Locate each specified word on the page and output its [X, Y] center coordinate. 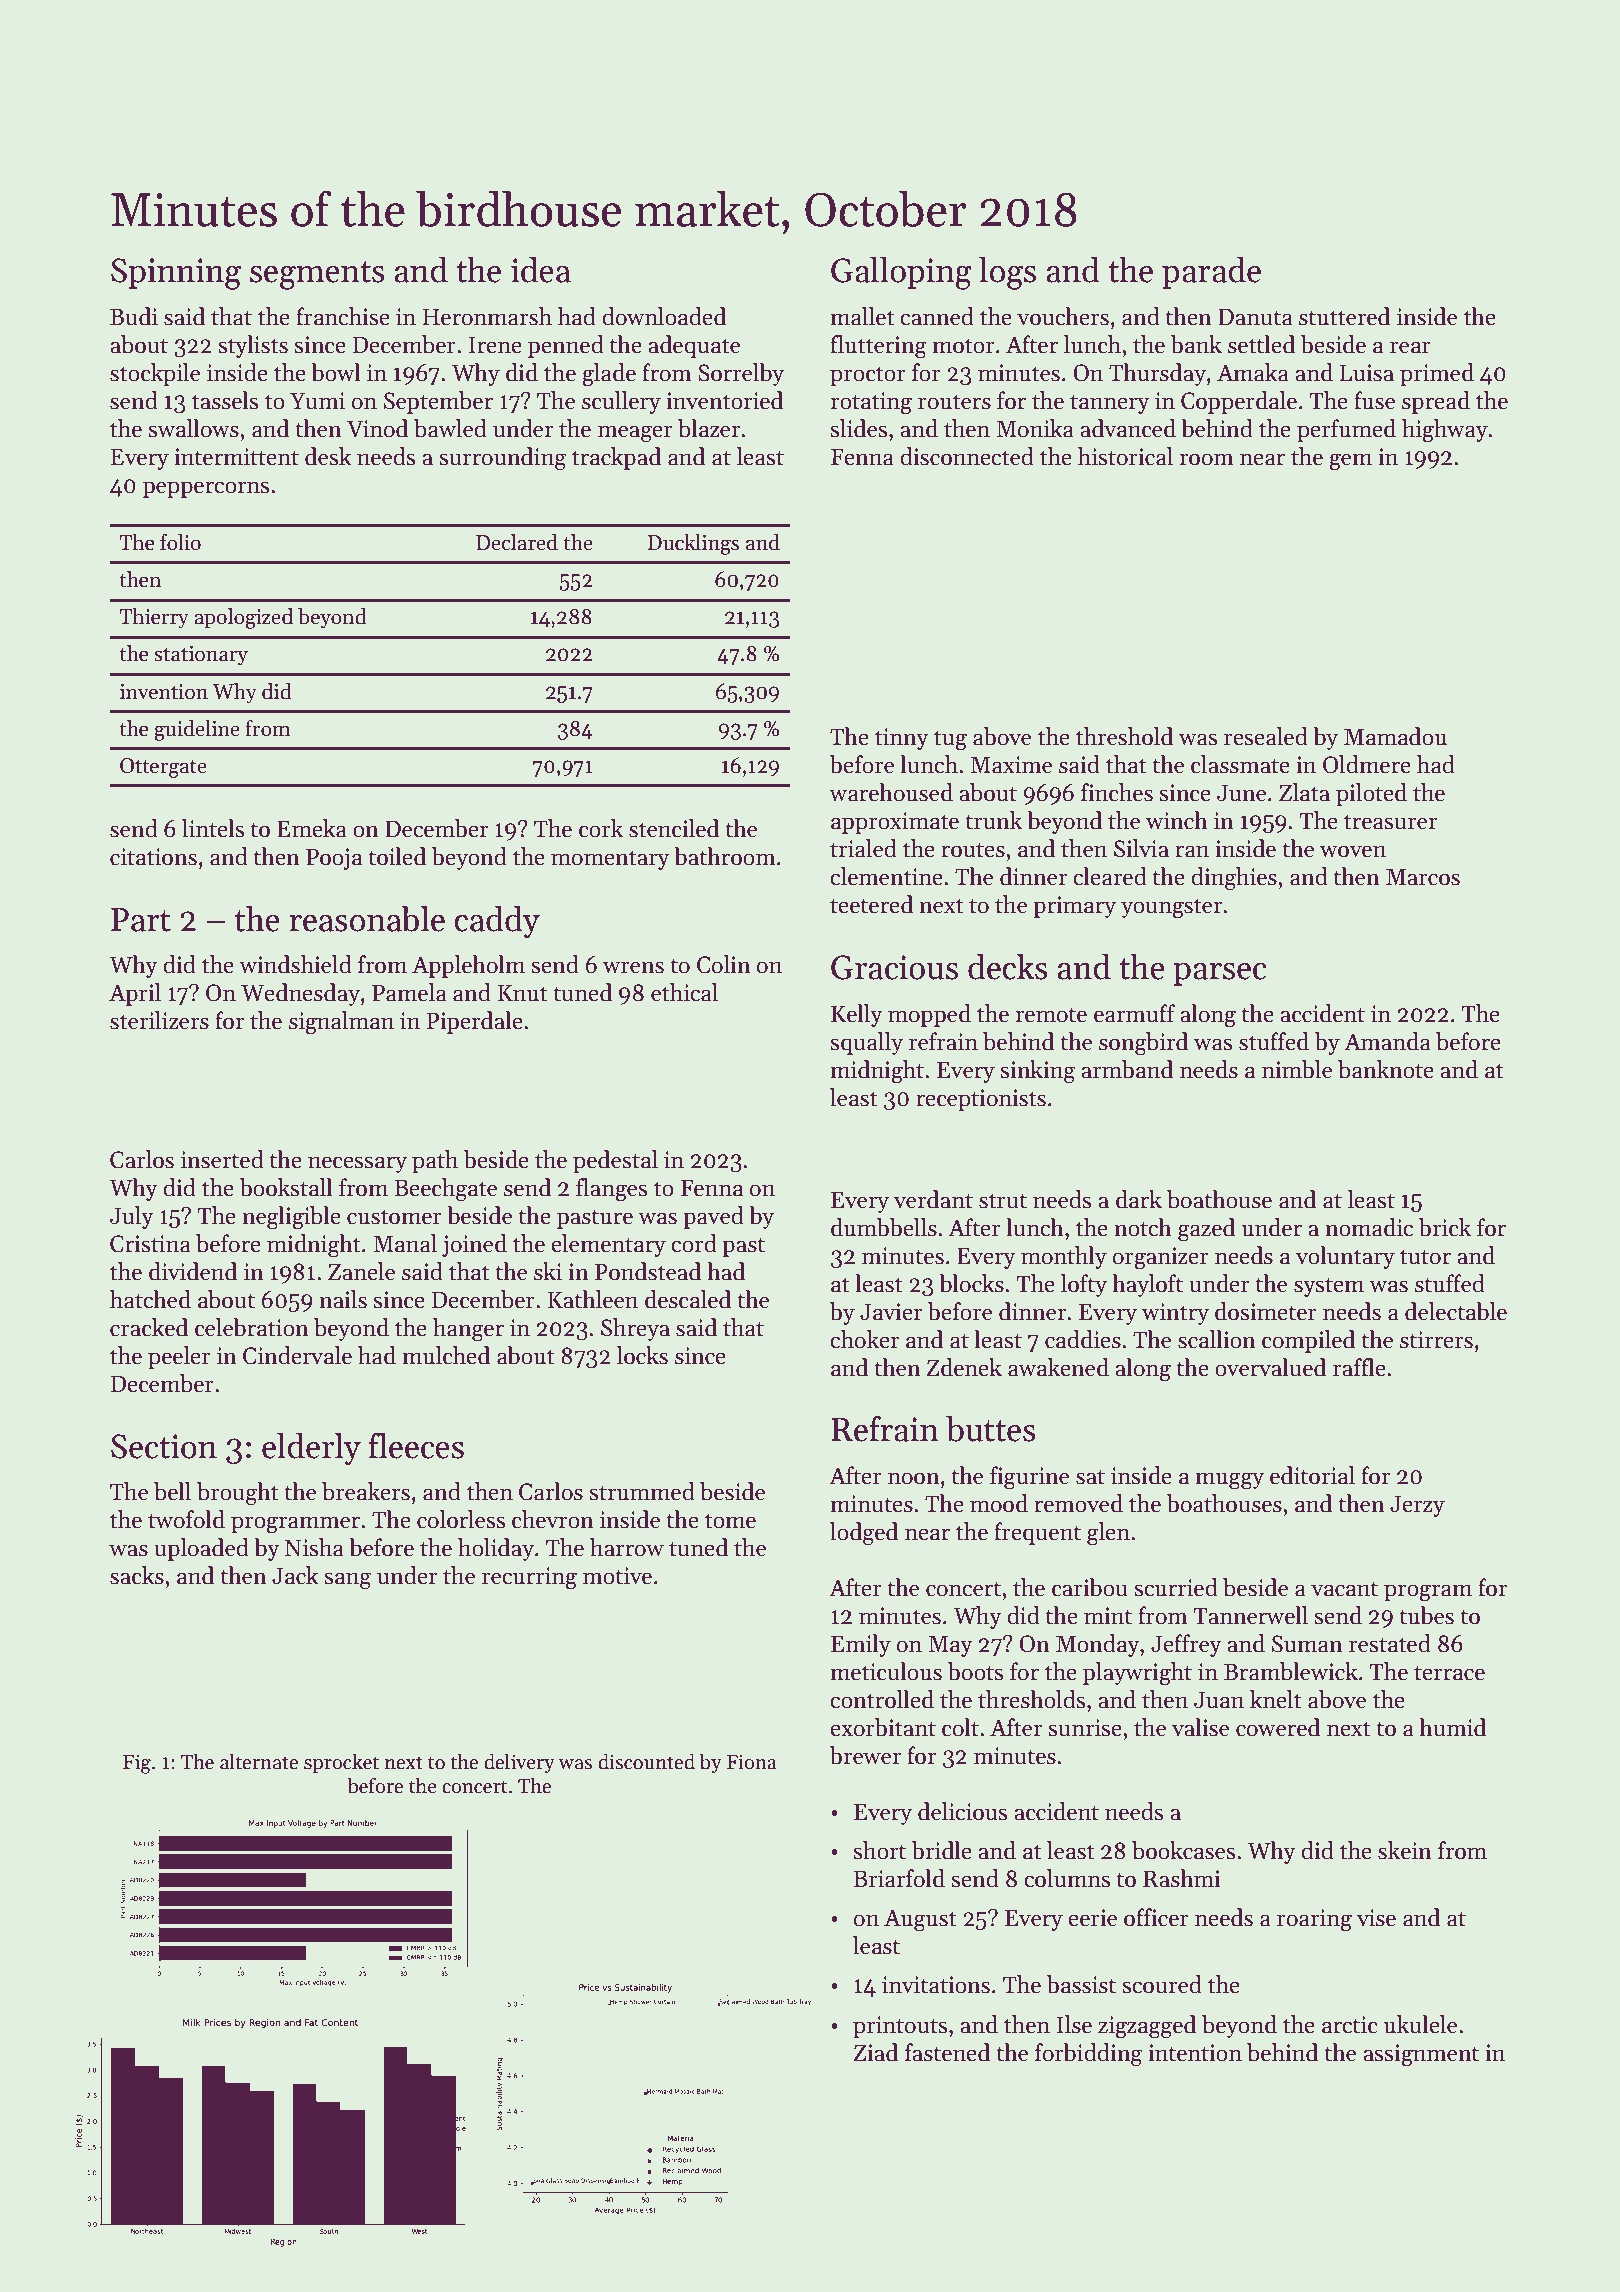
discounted [646, 1761]
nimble [1297, 1069]
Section [164, 1446]
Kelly [857, 1015]
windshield [295, 964]
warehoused [891, 792]
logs [1007, 273]
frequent [1037, 1533]
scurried [1176, 1587]
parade [1211, 273]
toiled [397, 856]
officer [1156, 1917]
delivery [519, 1763]
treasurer [1390, 822]
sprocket [341, 1763]
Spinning [176, 274]
